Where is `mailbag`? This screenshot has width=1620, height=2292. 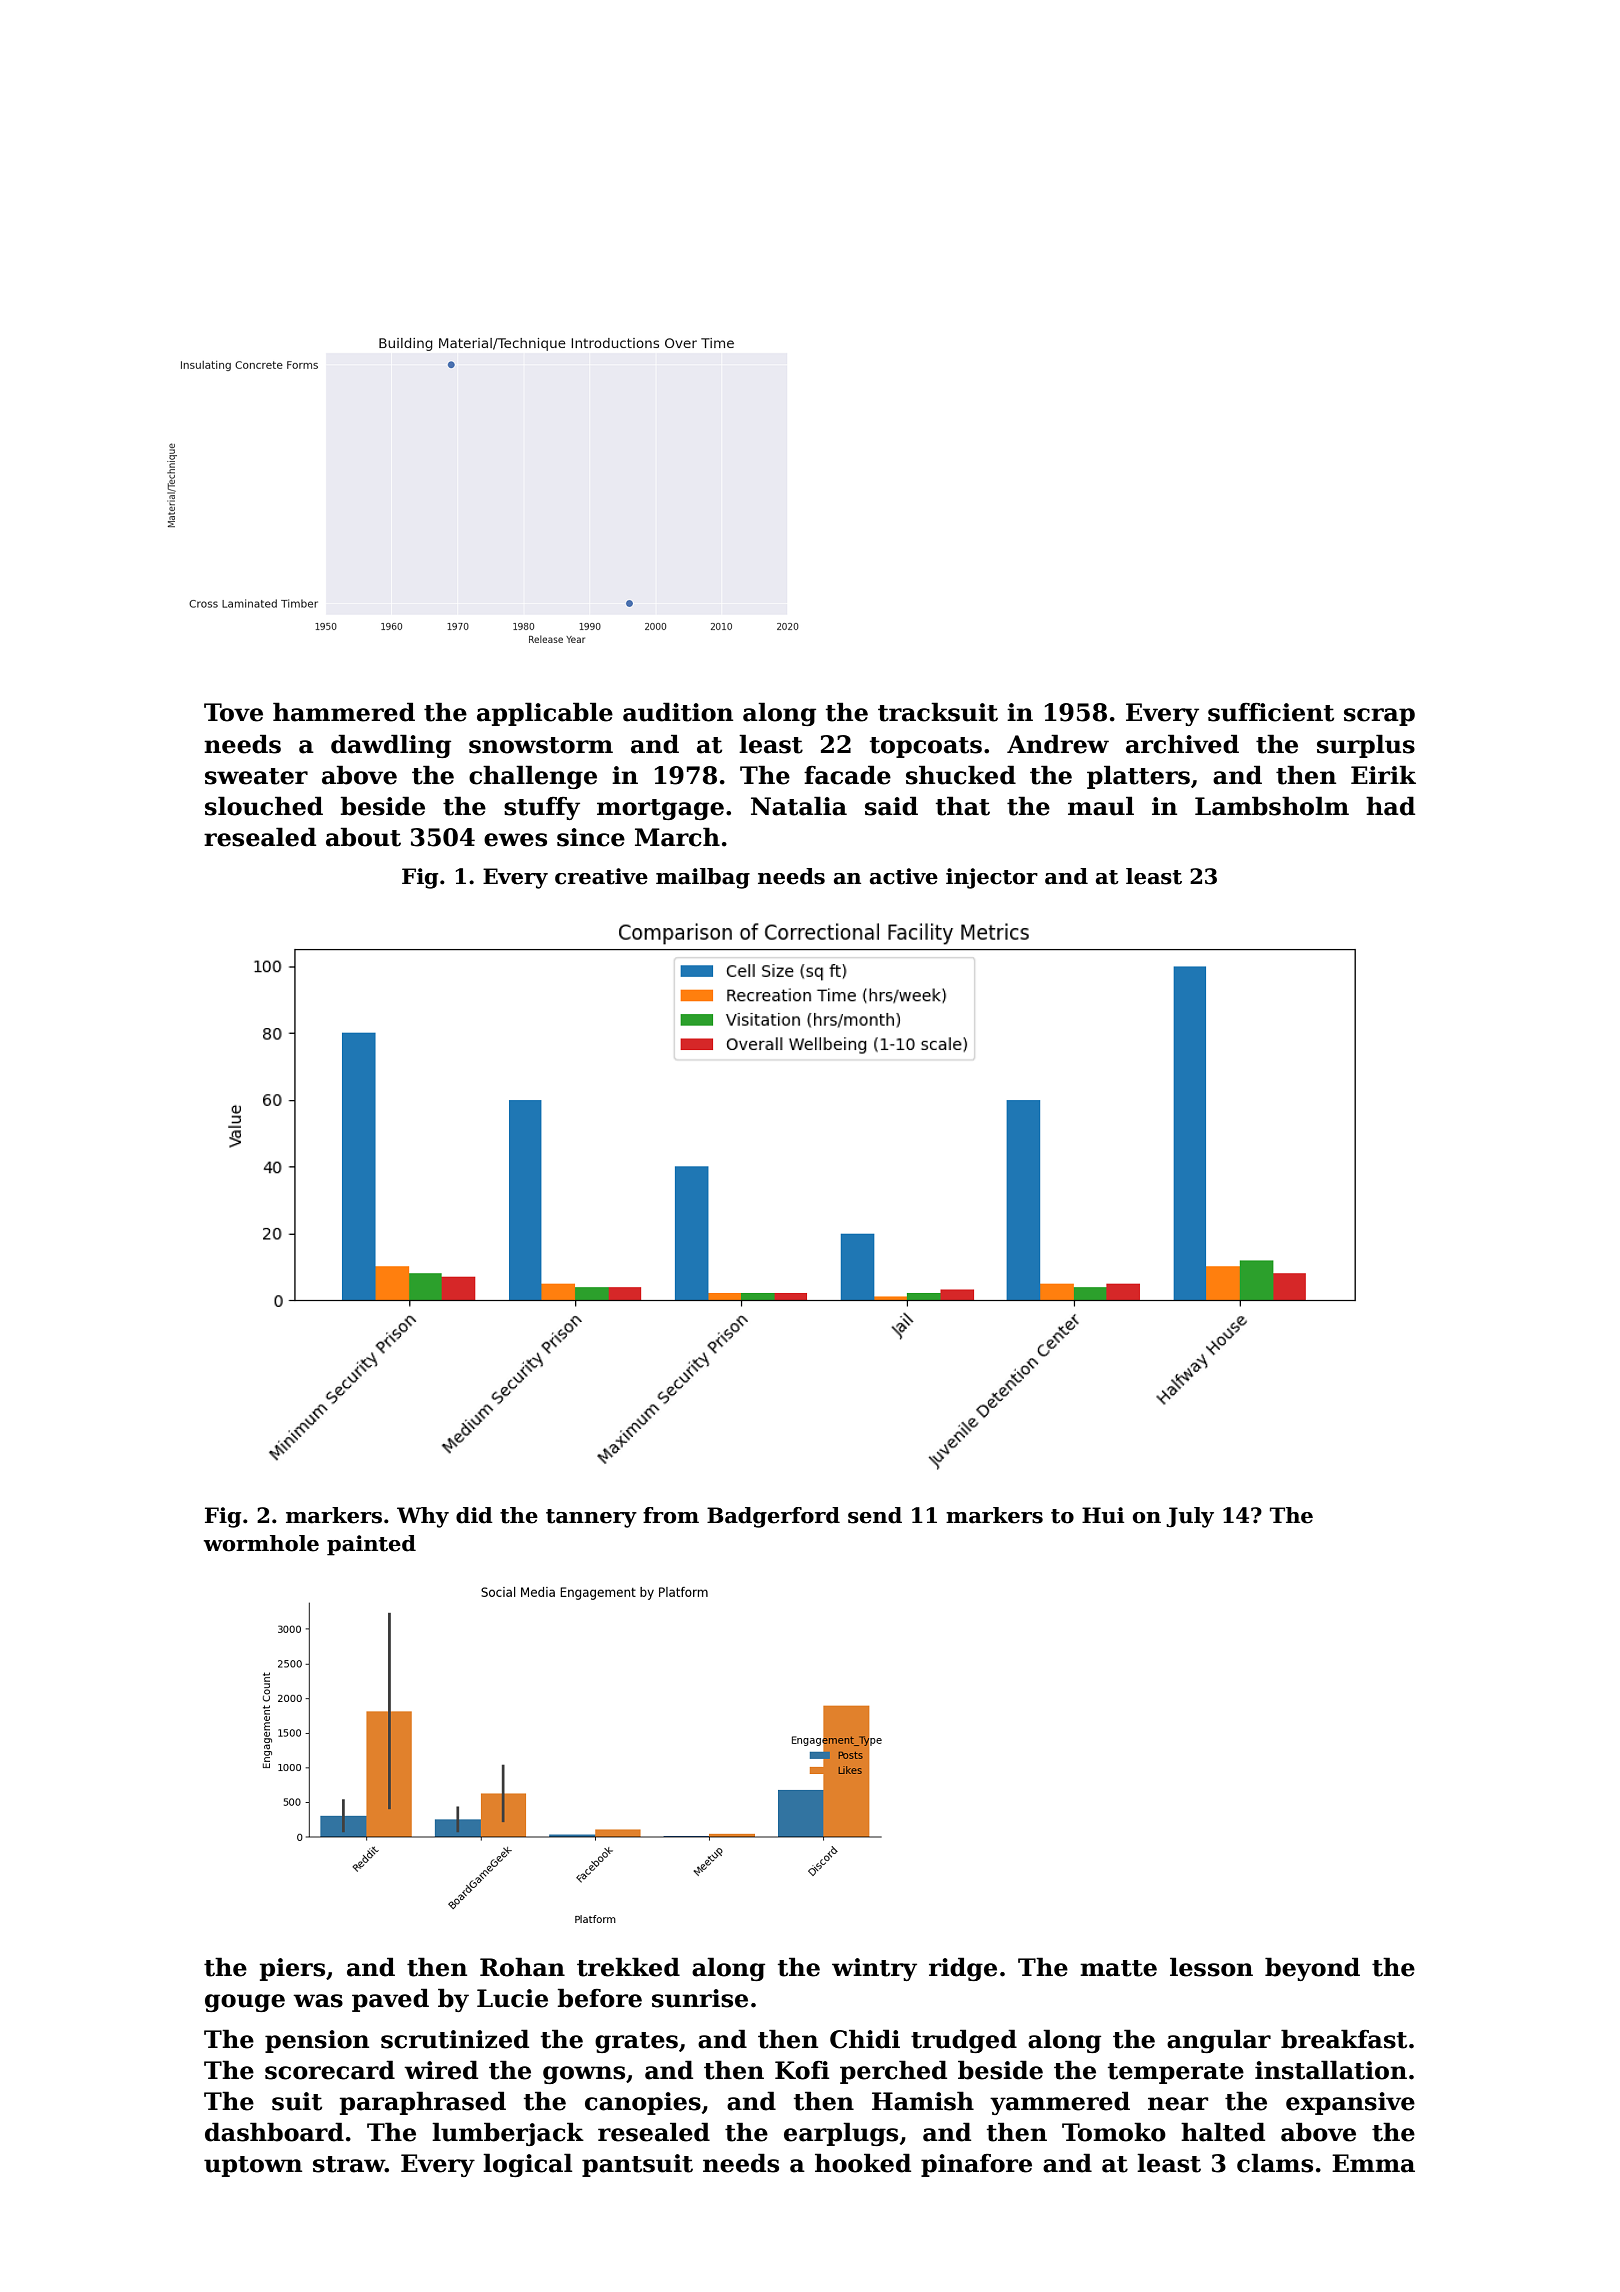
mailbag is located at coordinates (703, 878).
